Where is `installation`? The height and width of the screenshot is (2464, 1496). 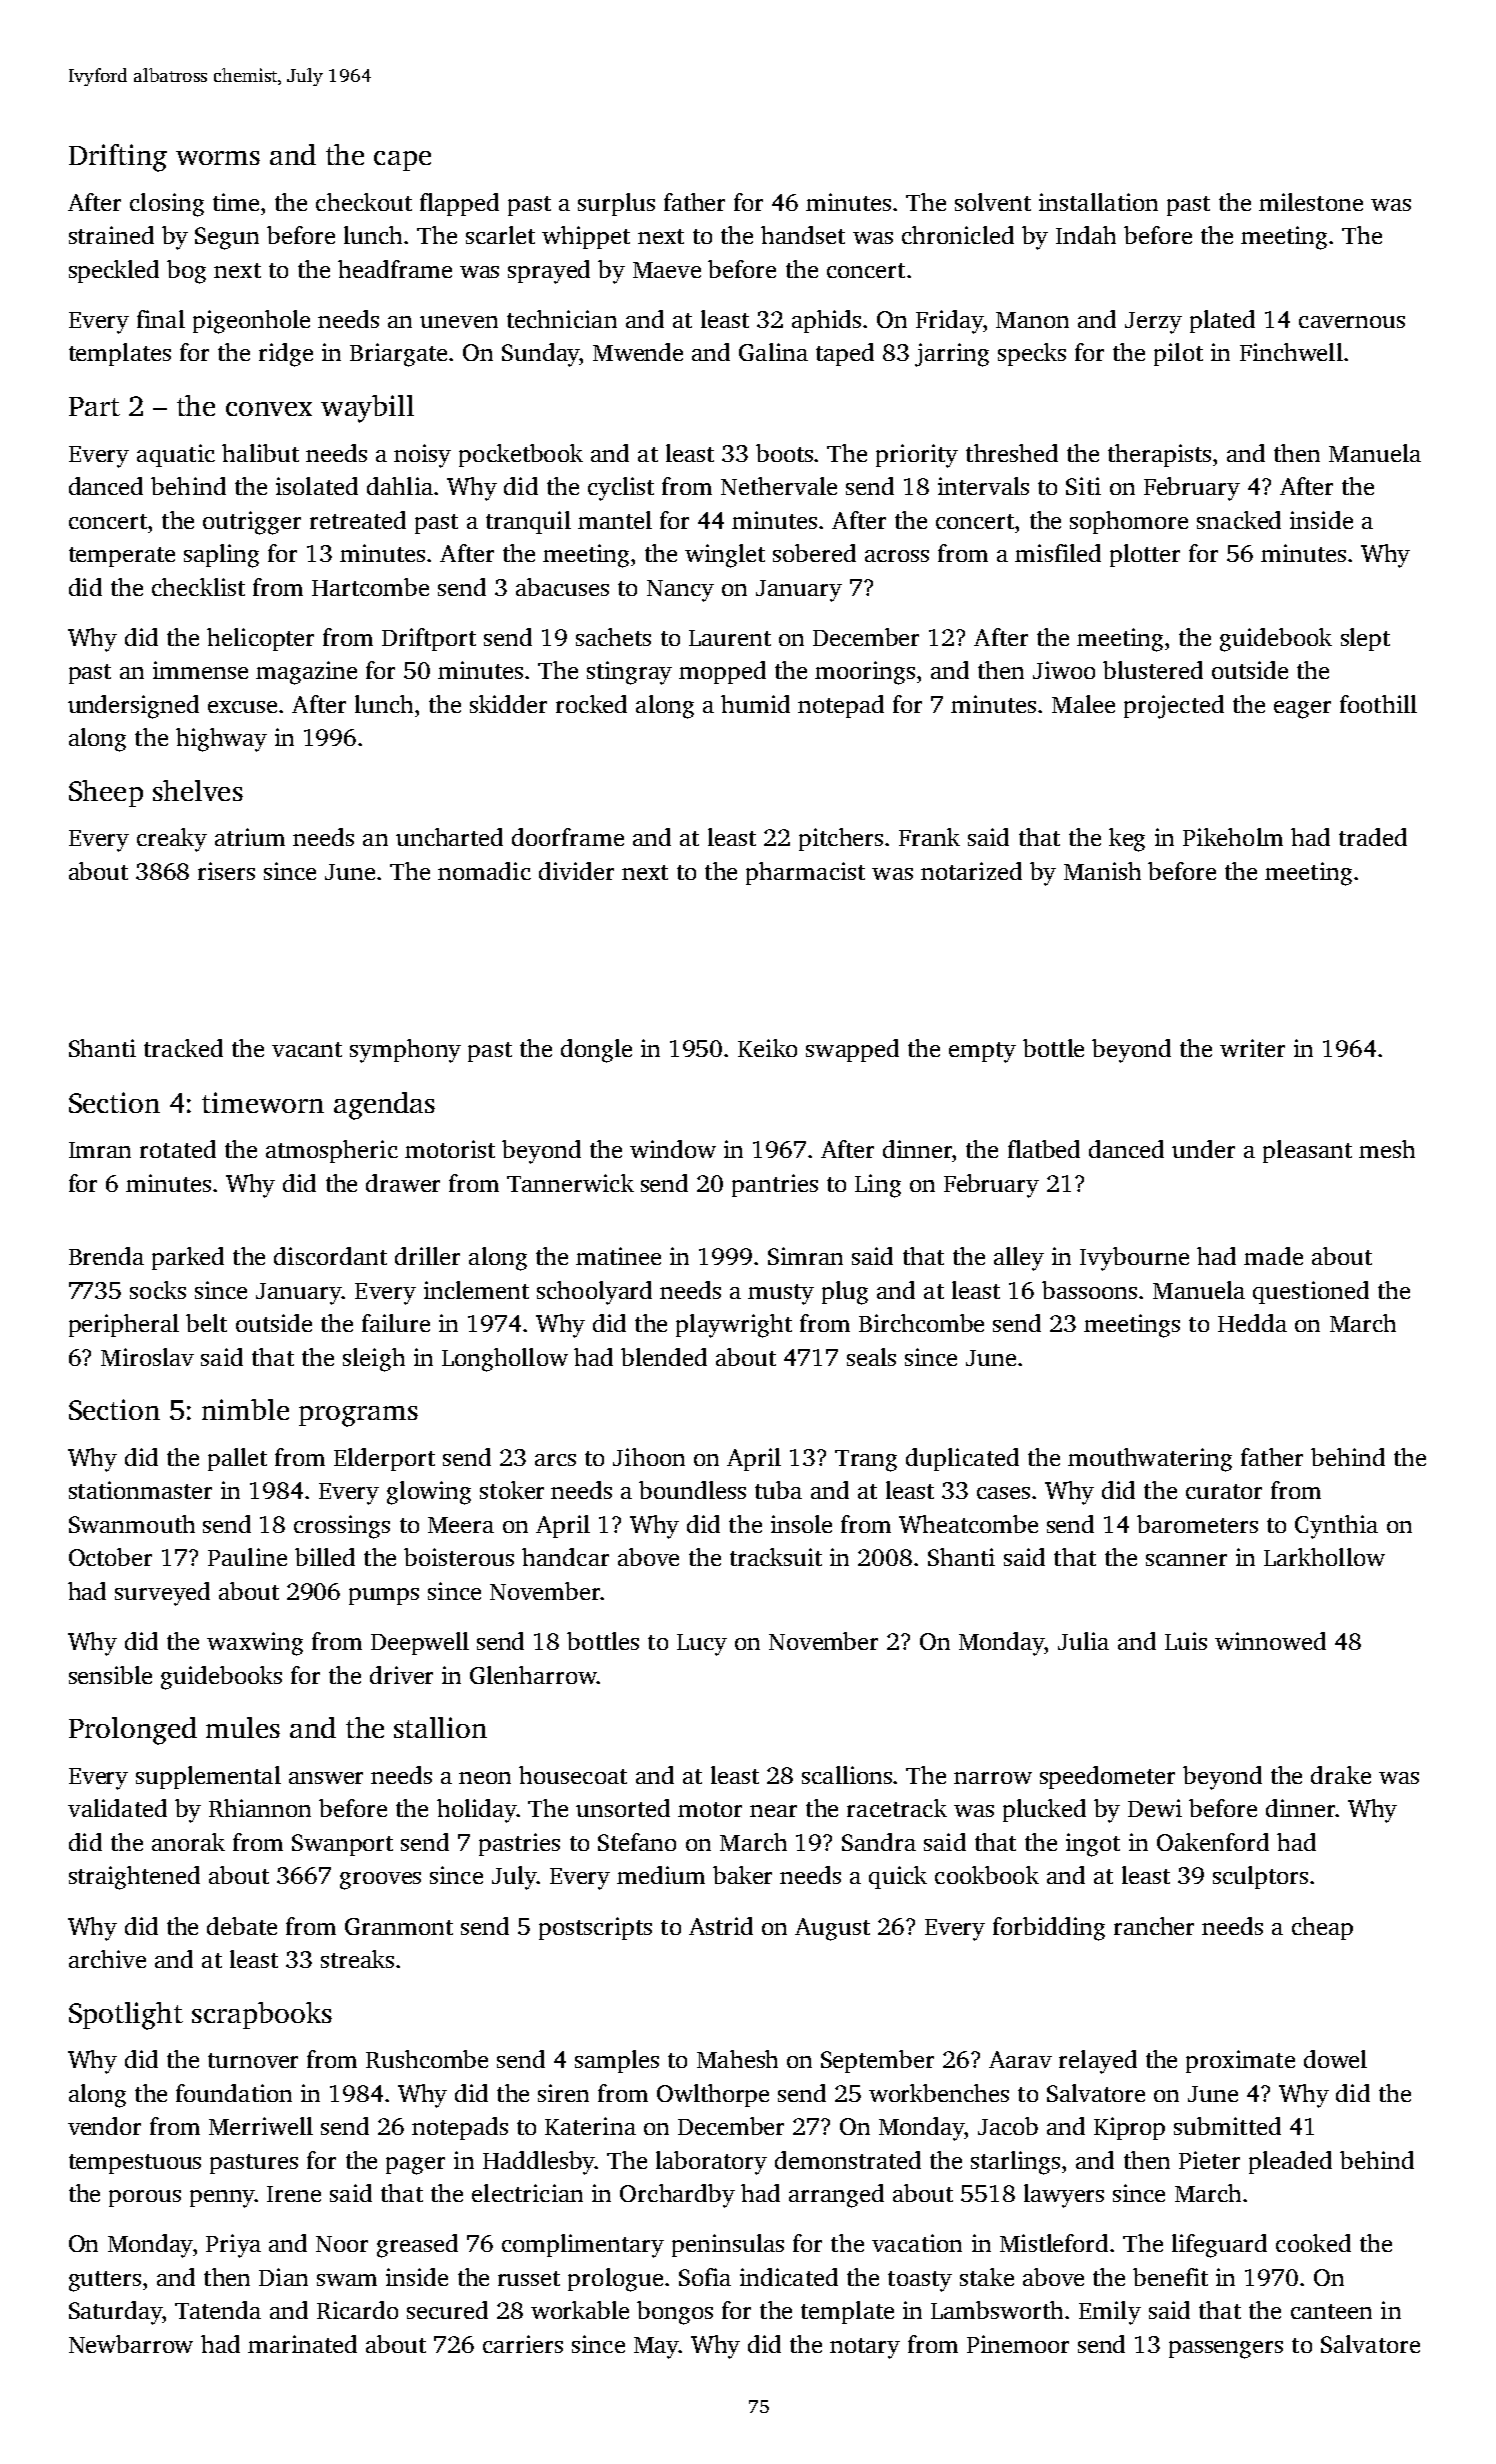
installation is located at coordinates (1098, 202).
